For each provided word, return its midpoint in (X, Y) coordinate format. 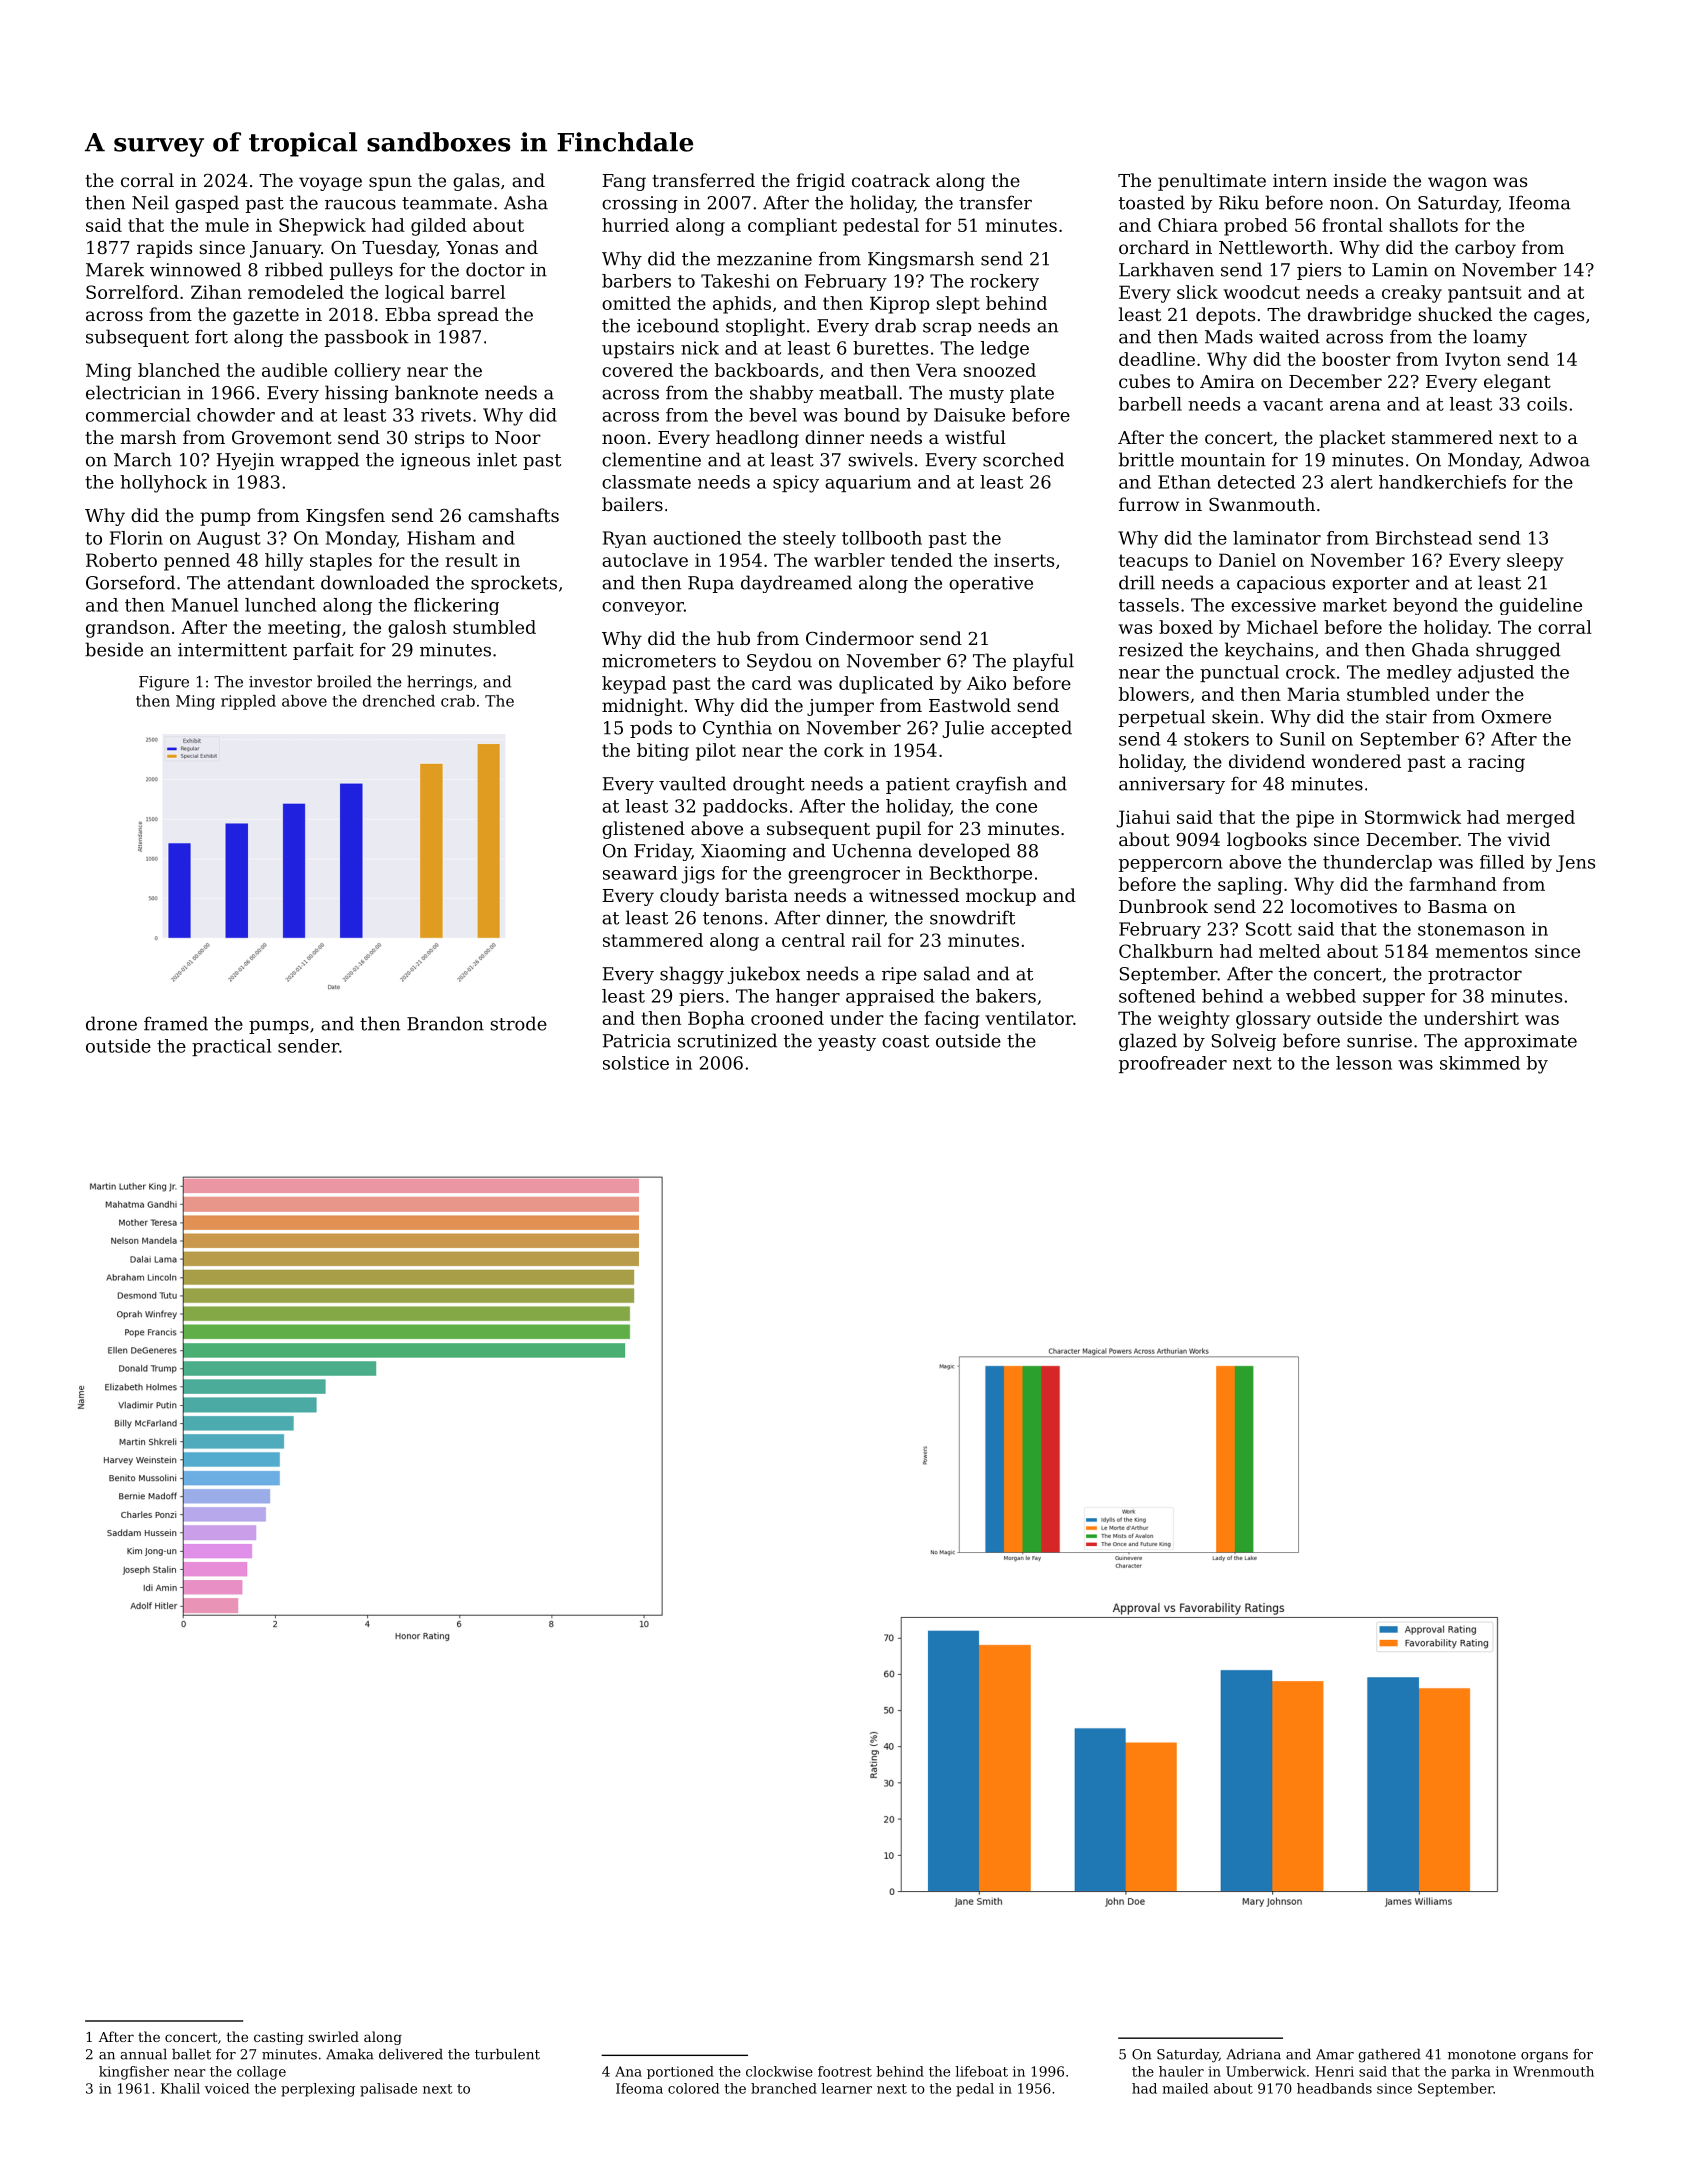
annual (144, 2054)
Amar (1335, 2054)
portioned (680, 2072)
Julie (963, 729)
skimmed (1480, 1063)
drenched (399, 701)
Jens (1575, 863)
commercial (138, 415)
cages (1559, 318)
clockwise (779, 2071)
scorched (1023, 459)
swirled (334, 2036)
